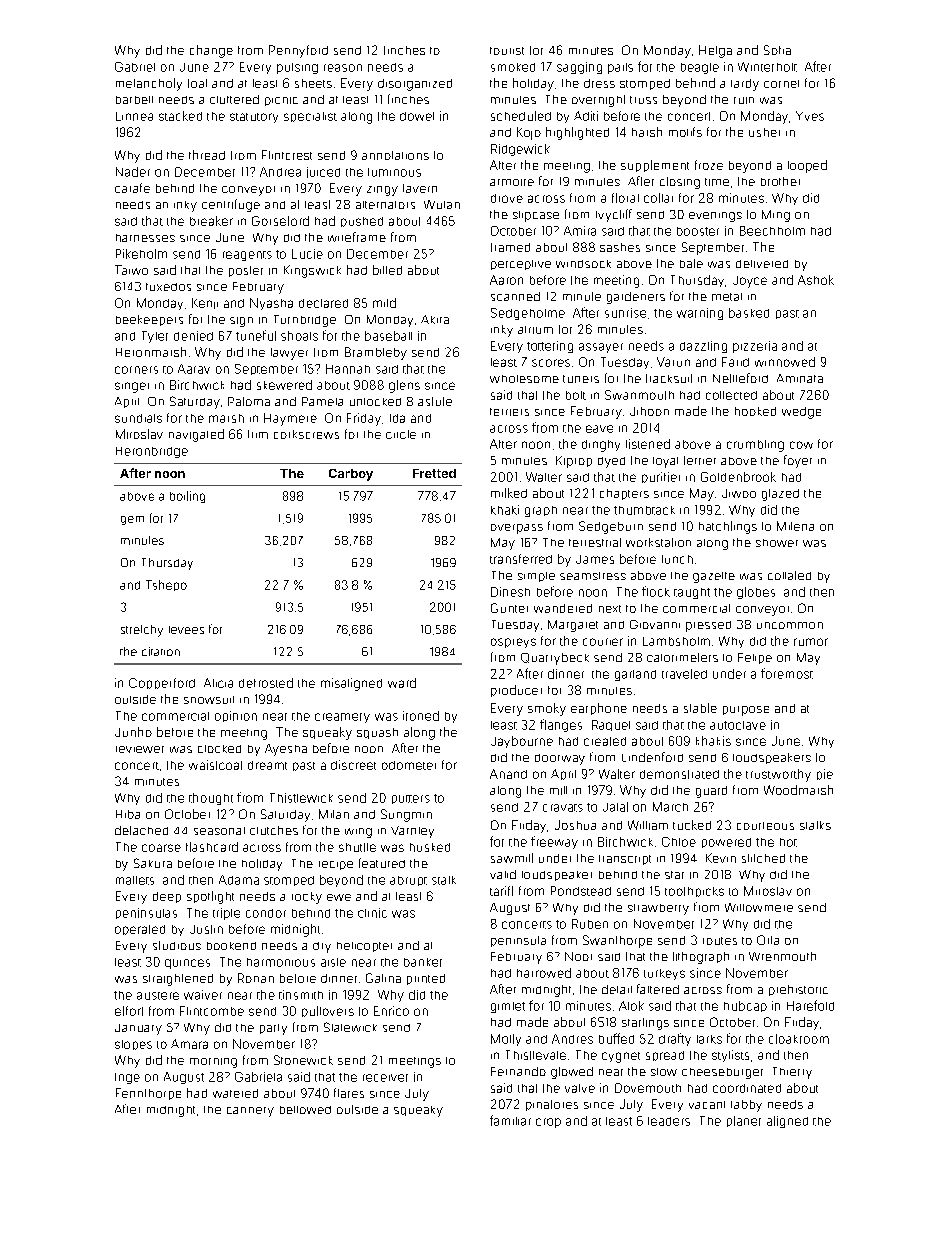  Describe the element at coordinates (211, 51) in the page. I see `change` at that location.
